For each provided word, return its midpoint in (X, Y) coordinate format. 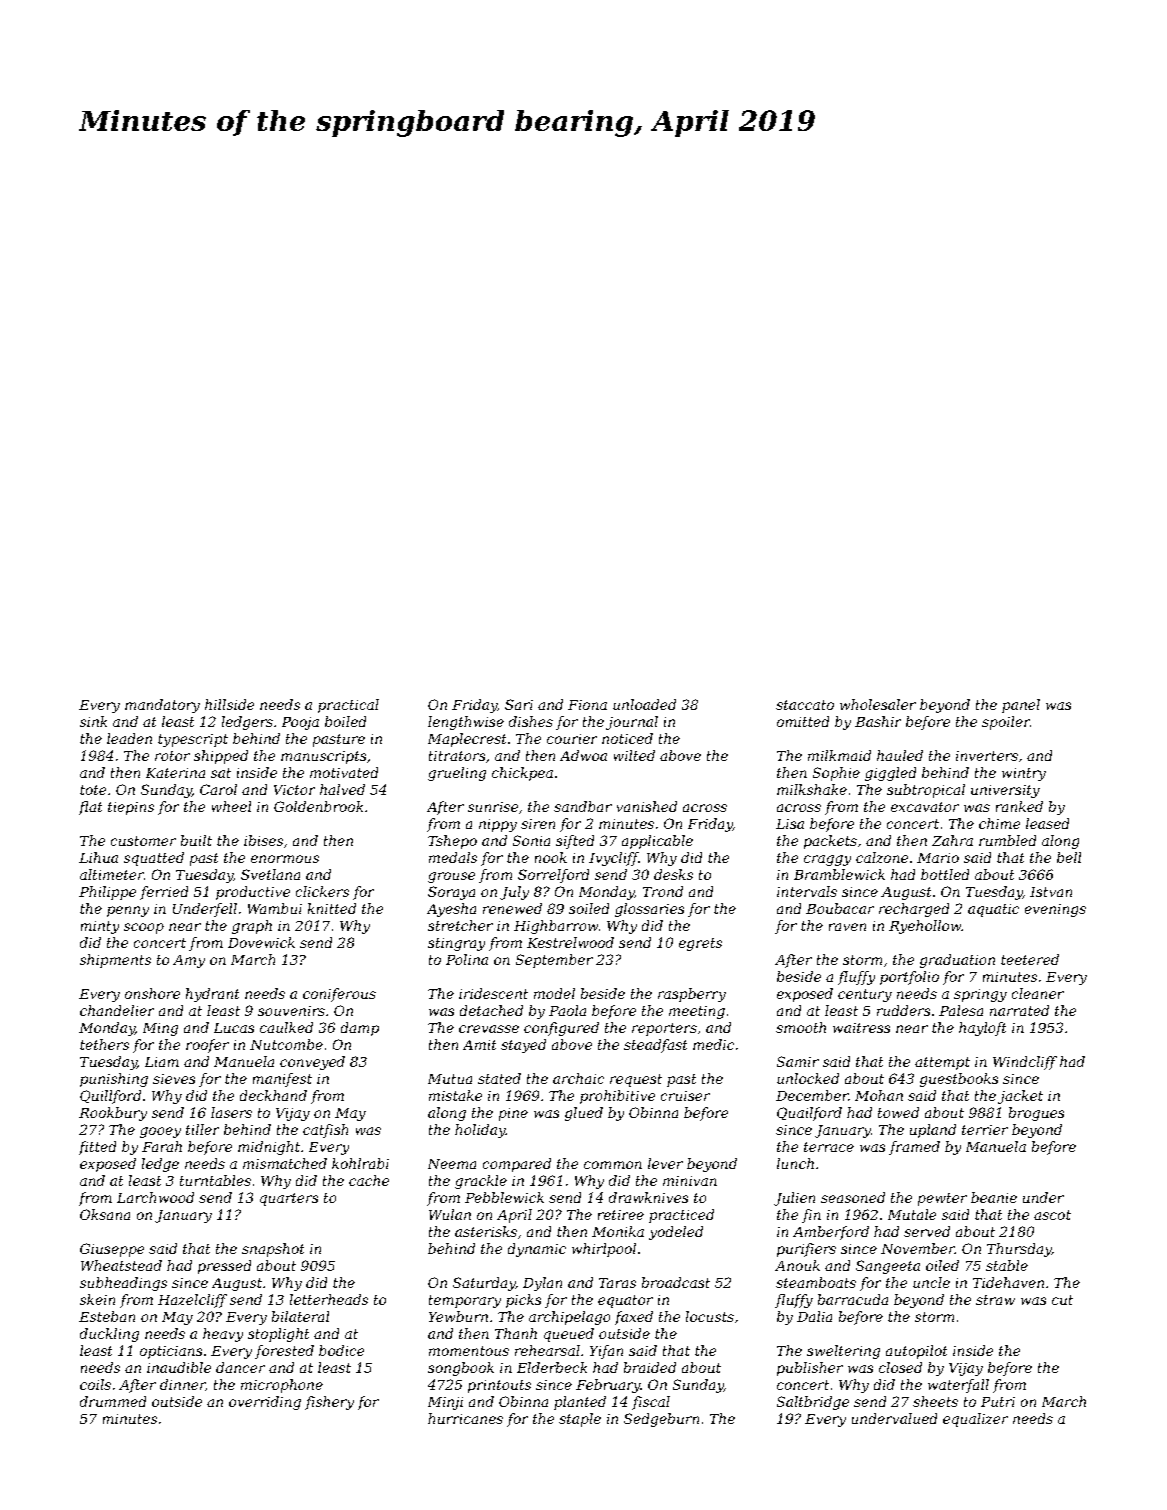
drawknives (648, 1197)
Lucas (234, 1028)
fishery (329, 1403)
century (865, 995)
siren (538, 824)
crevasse (489, 1029)
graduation (957, 961)
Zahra (952, 840)
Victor (294, 790)
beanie (994, 1197)
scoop (144, 928)
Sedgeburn (661, 1420)
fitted (97, 1148)
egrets (700, 944)
